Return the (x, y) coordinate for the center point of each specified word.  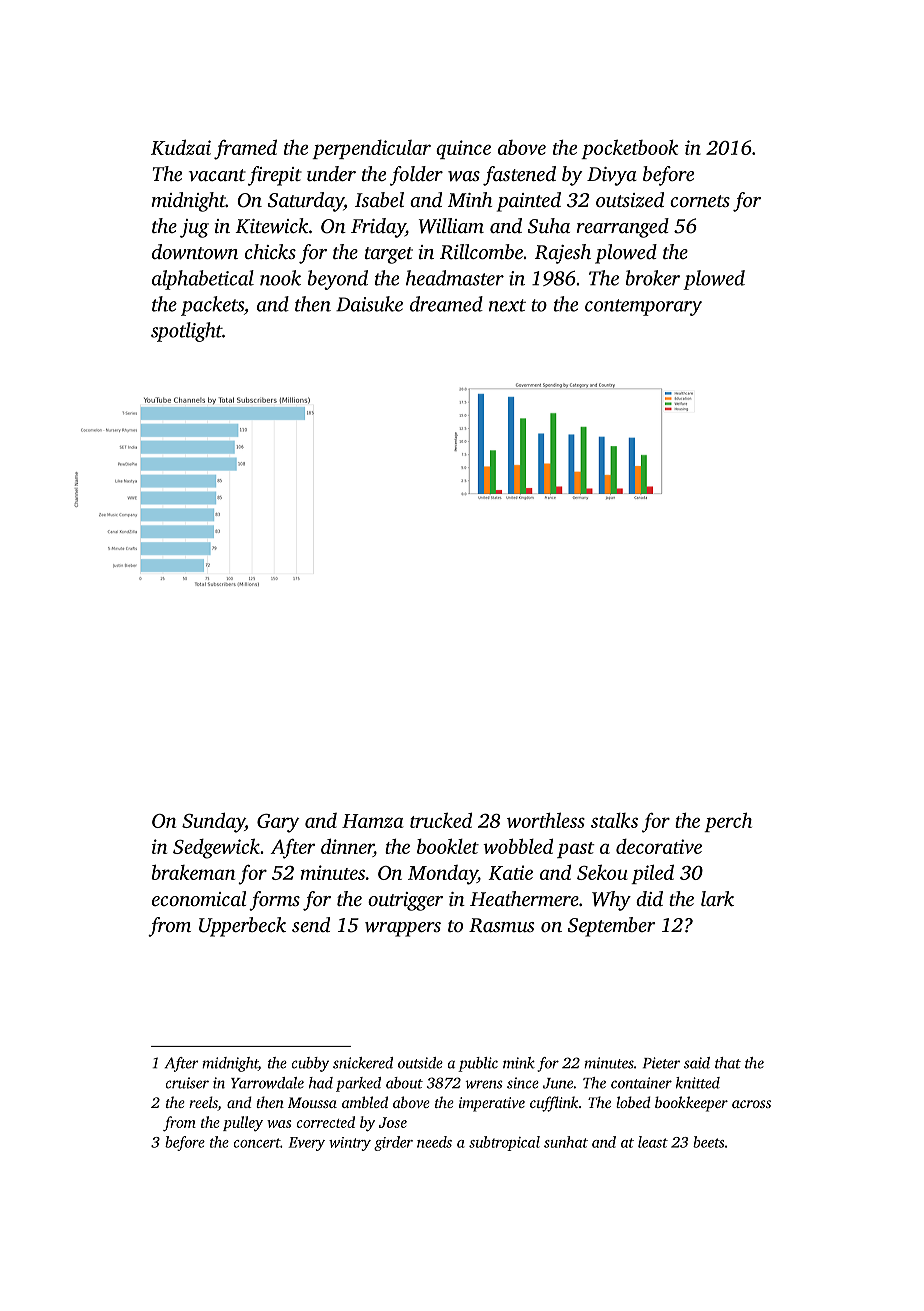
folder (416, 176)
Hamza (373, 821)
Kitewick (271, 226)
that (728, 1063)
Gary (278, 823)
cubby (310, 1064)
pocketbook (629, 149)
